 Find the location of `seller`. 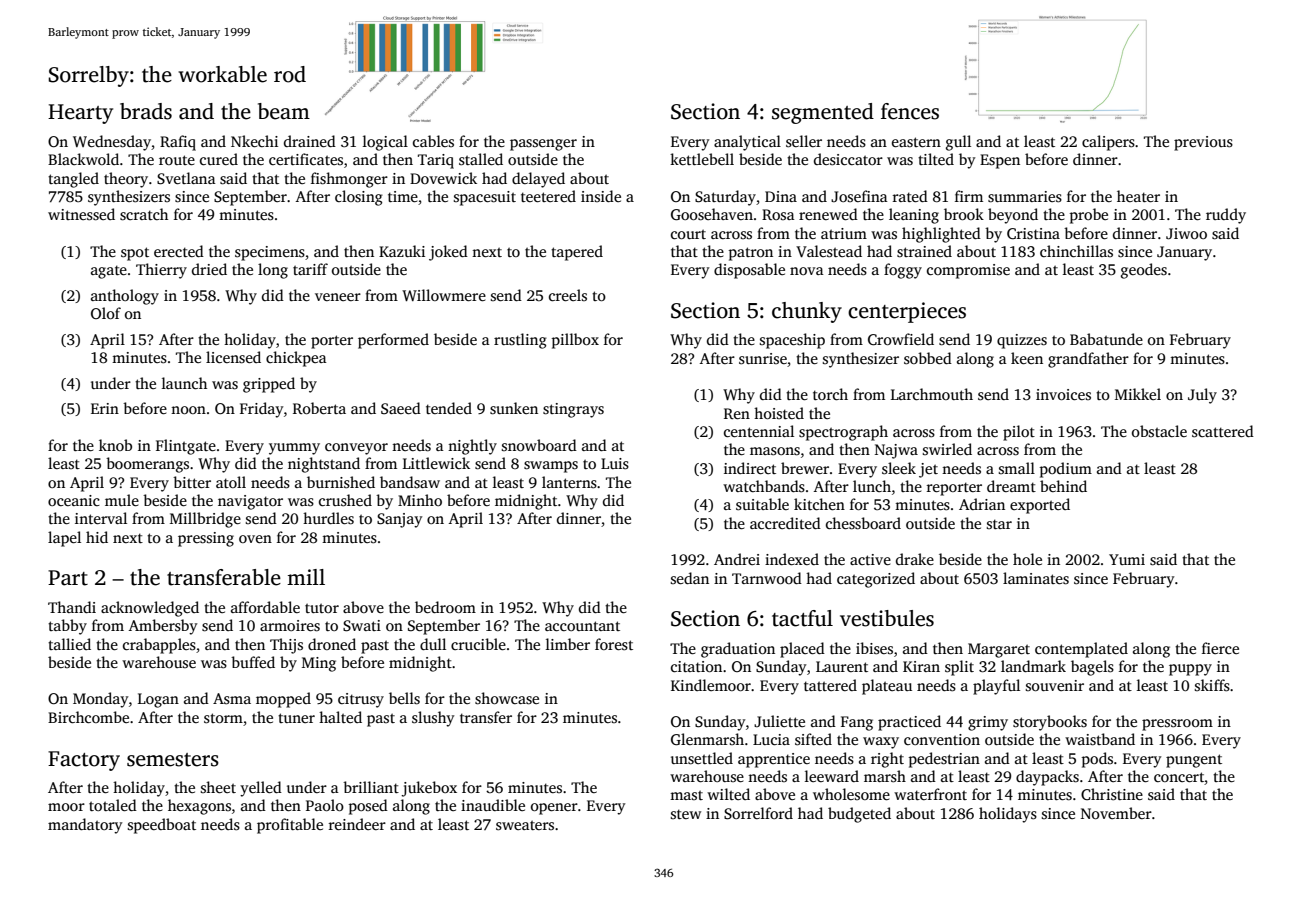

seller is located at coordinates (804, 141).
